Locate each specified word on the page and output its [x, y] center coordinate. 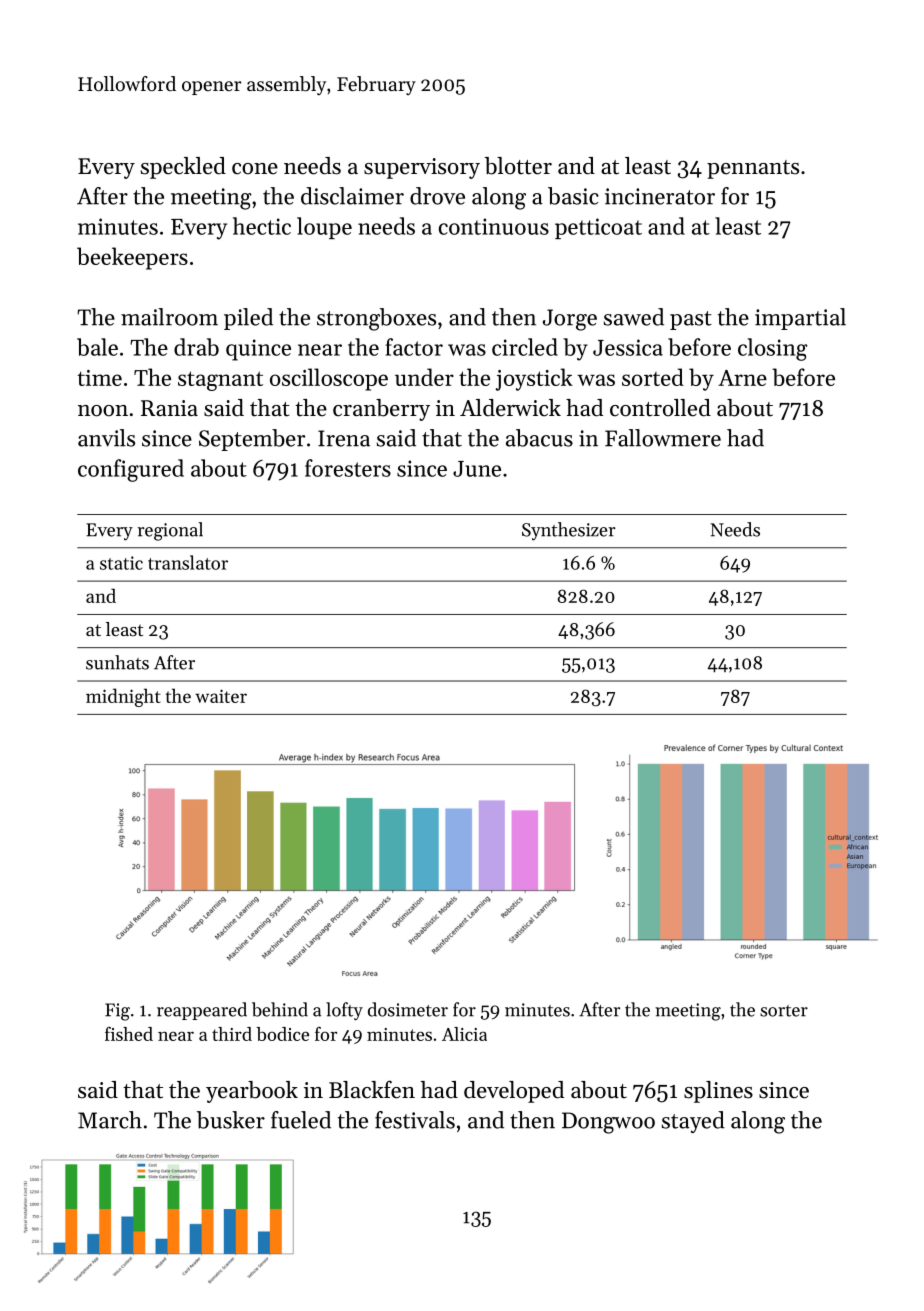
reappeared [202, 1011]
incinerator [660, 196]
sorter [784, 1011]
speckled [183, 168]
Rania [169, 408]
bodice [282, 1034]
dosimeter [408, 1009]
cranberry [381, 410]
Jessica [628, 347]
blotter [518, 166]
